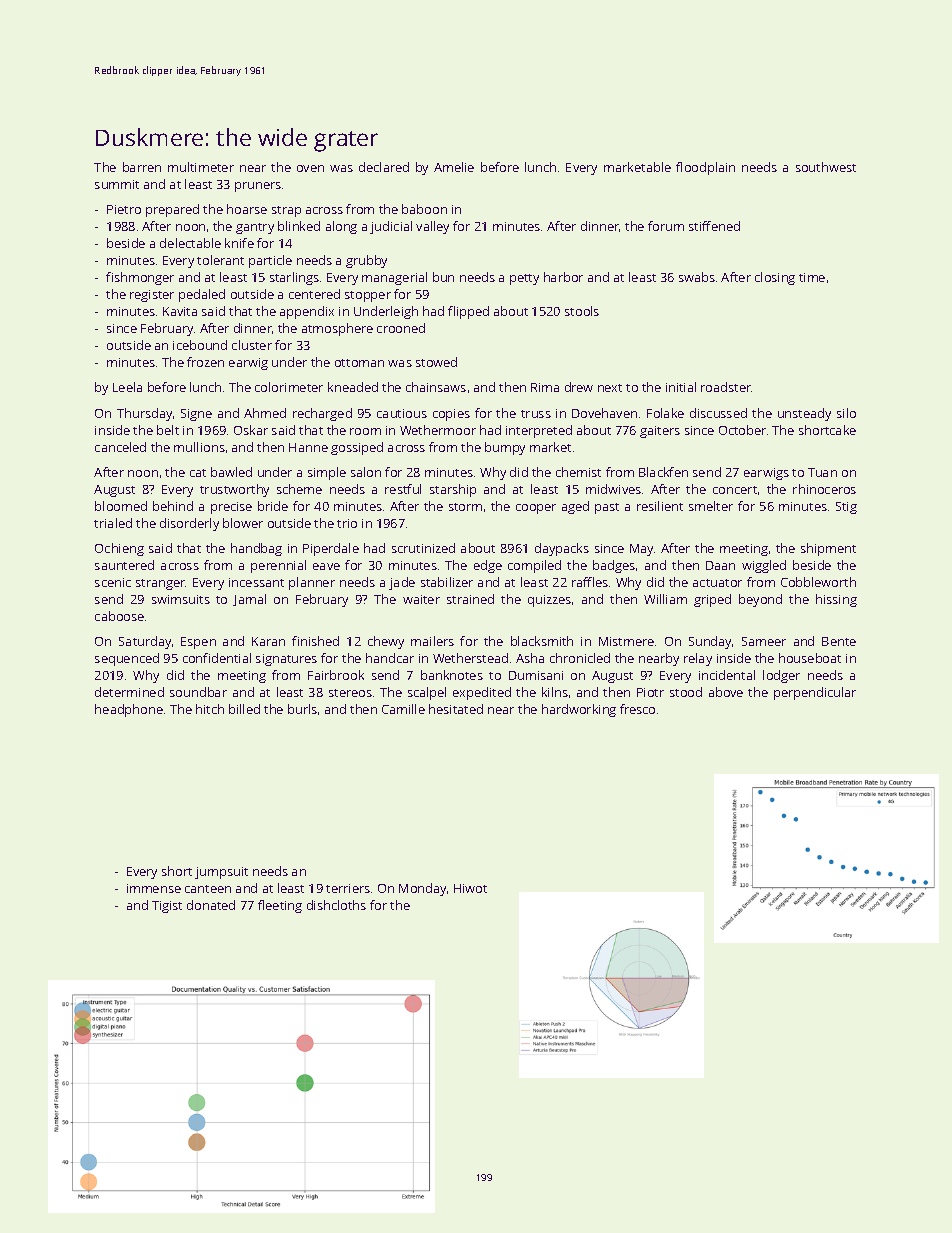  I want to click on Bente, so click(839, 641).
